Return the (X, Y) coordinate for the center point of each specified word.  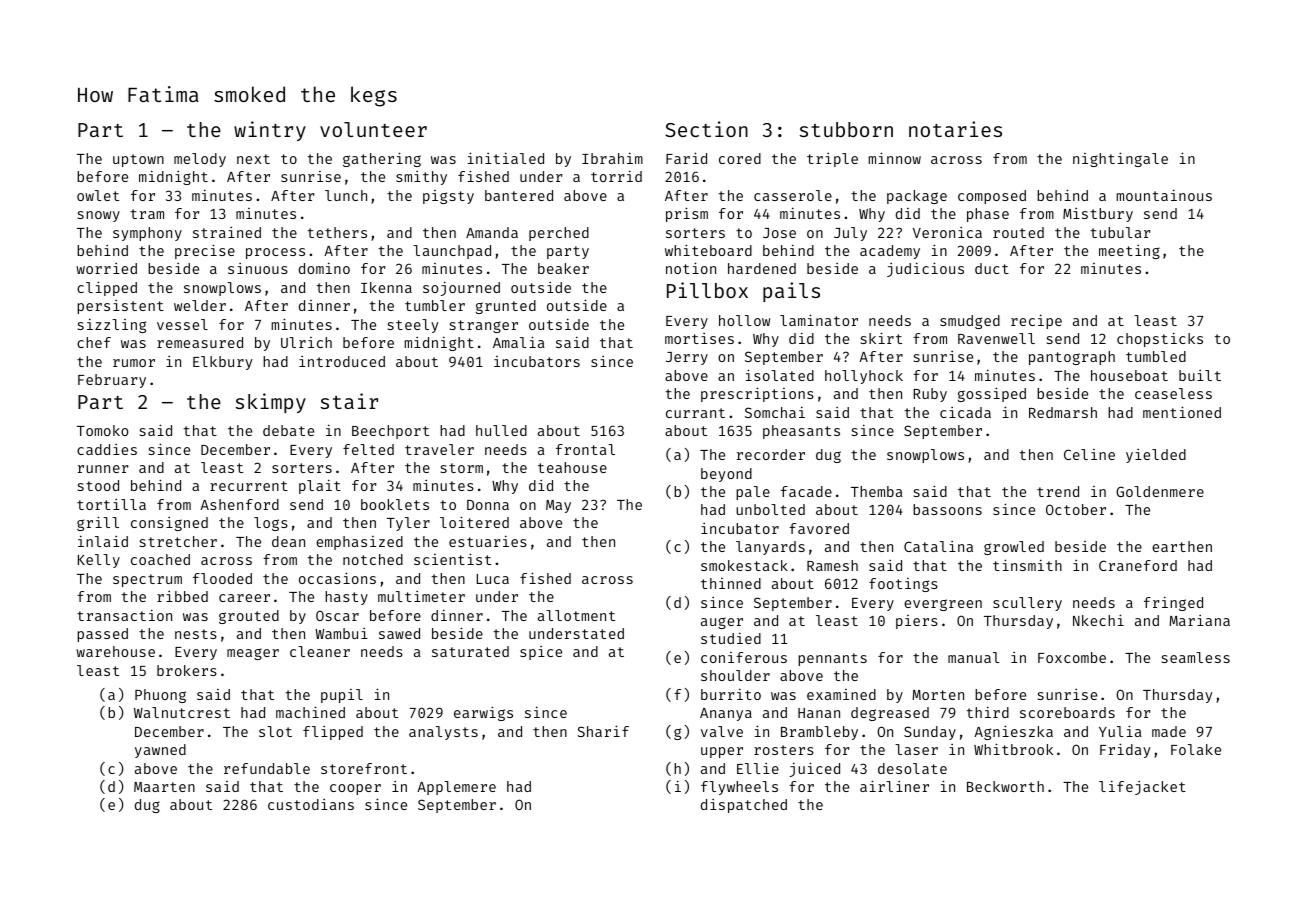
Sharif (603, 731)
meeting (1129, 252)
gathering (382, 159)
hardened (762, 268)
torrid (616, 176)
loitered (474, 522)
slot (275, 731)
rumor (134, 363)
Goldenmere (1160, 491)
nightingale (1120, 159)
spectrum (147, 580)
